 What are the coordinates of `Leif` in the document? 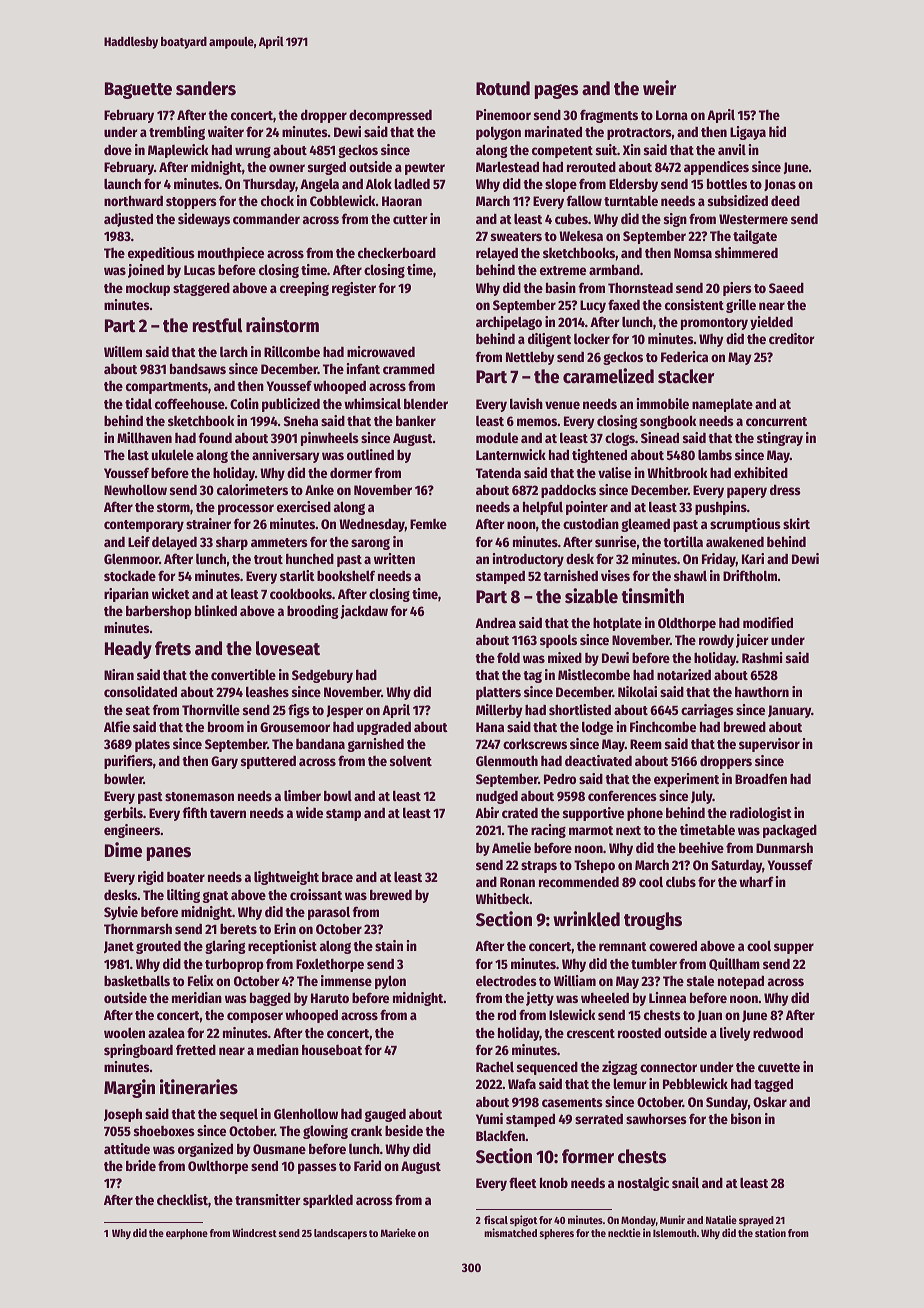 It's located at (139, 541).
